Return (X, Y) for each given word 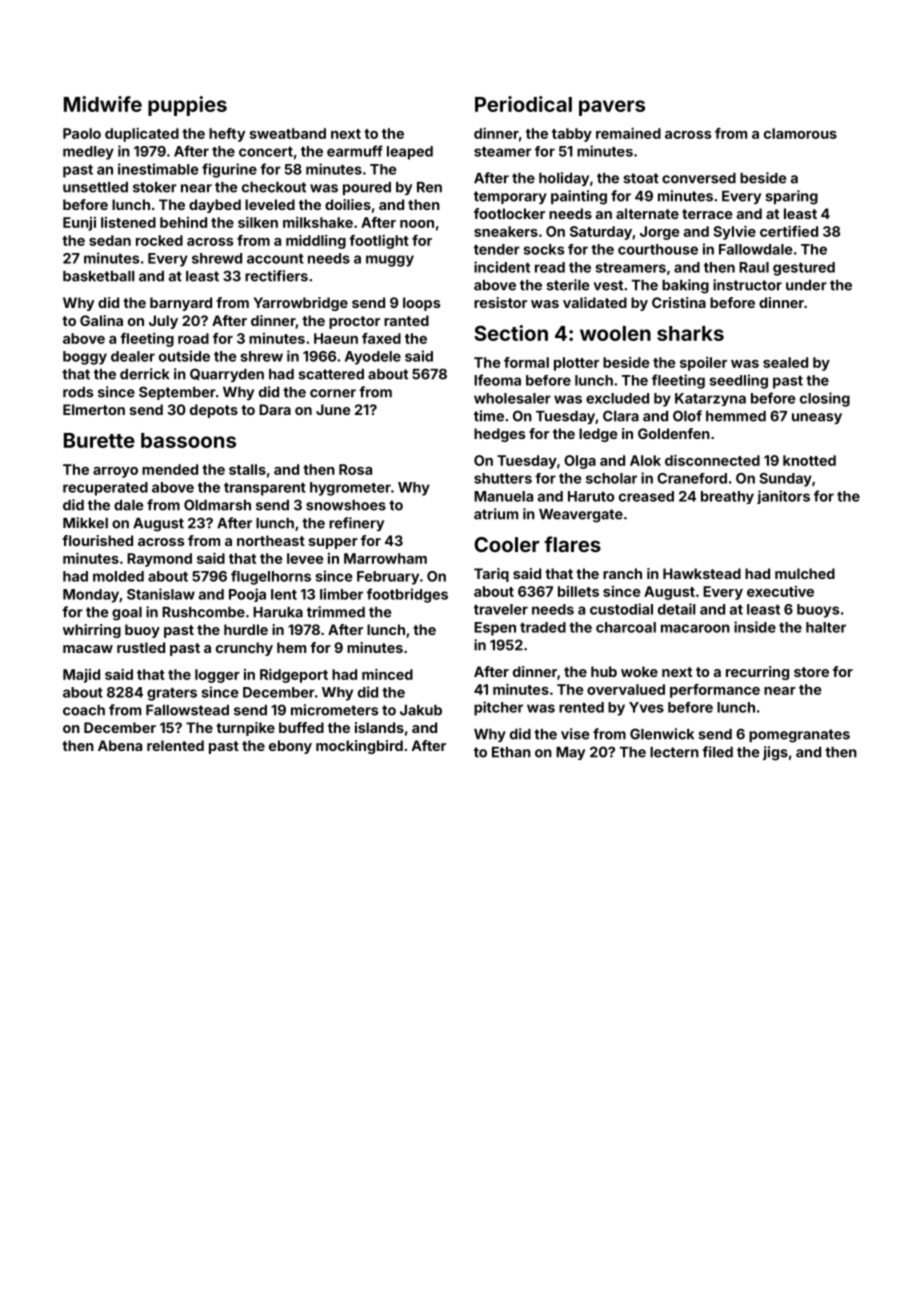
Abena (120, 745)
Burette (99, 440)
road (193, 338)
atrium (496, 514)
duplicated (142, 135)
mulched (805, 573)
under (806, 285)
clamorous (800, 133)
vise (575, 734)
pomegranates (799, 736)
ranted (406, 320)
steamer (502, 152)
